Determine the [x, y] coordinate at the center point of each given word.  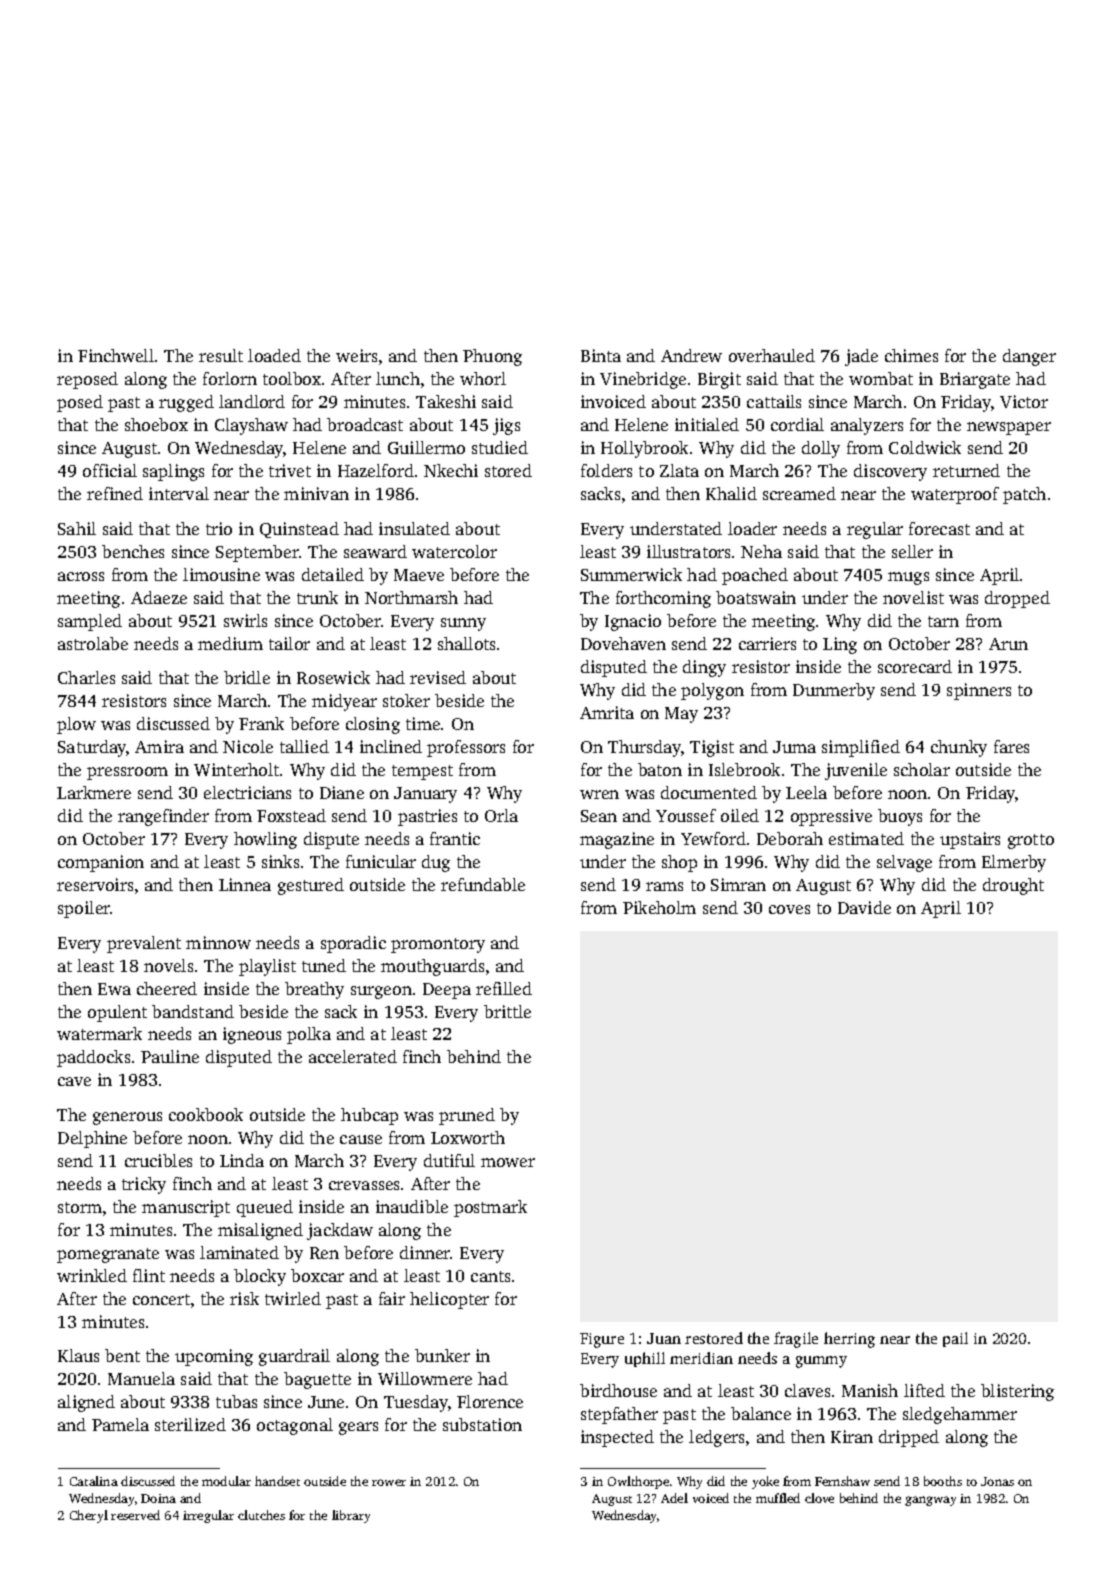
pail [955, 1339]
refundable [483, 884]
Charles [86, 677]
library [351, 1516]
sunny [463, 624]
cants [490, 1276]
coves [789, 909]
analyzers [867, 426]
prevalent [144, 944]
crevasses [364, 1185]
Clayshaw [251, 426]
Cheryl [89, 1516]
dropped [1017, 599]
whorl [483, 378]
